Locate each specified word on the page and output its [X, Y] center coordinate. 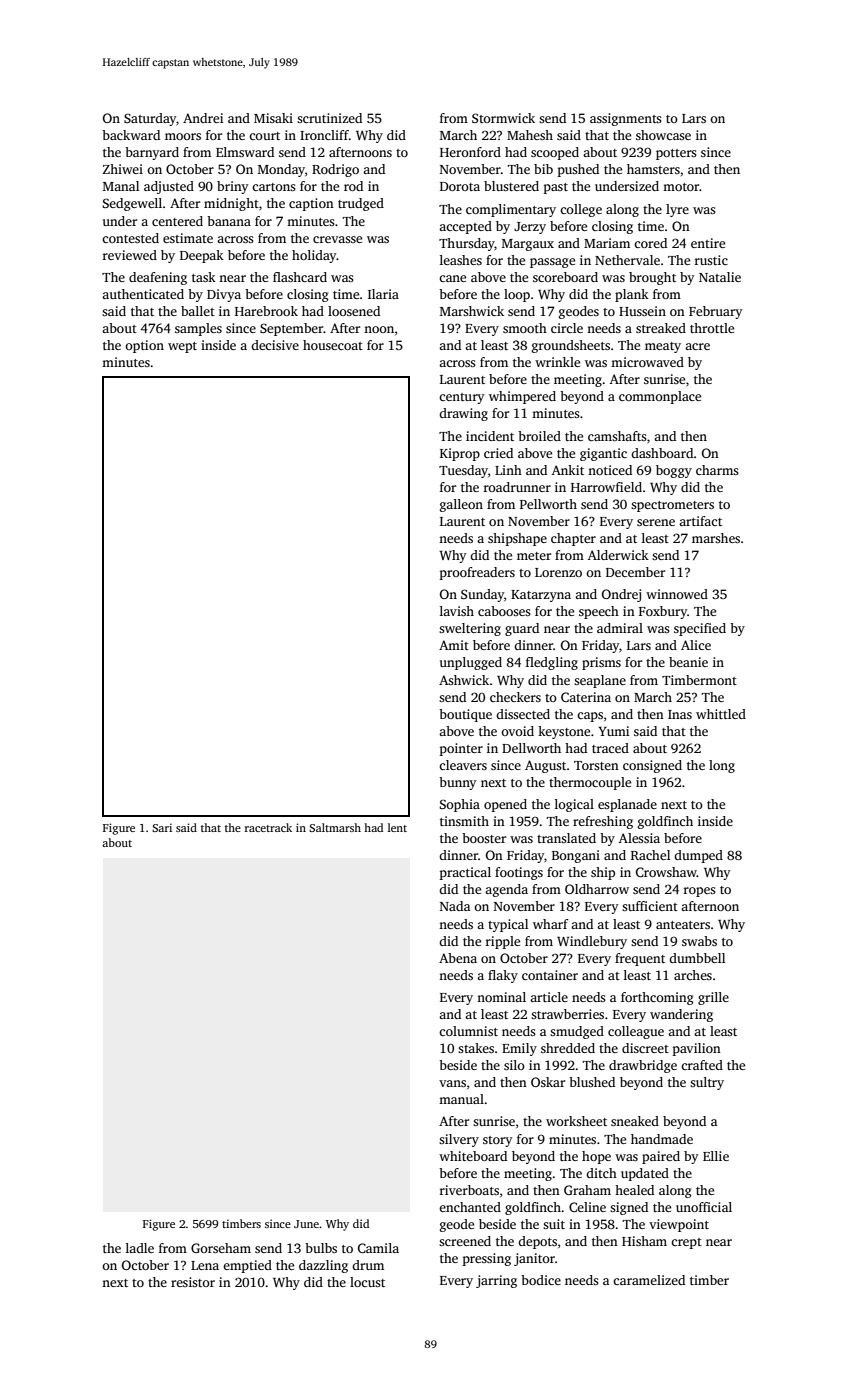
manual [461, 1099]
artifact [700, 521]
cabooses [504, 611]
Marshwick [472, 311]
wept [182, 347]
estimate [188, 238]
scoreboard [565, 277]
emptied [247, 1266]
